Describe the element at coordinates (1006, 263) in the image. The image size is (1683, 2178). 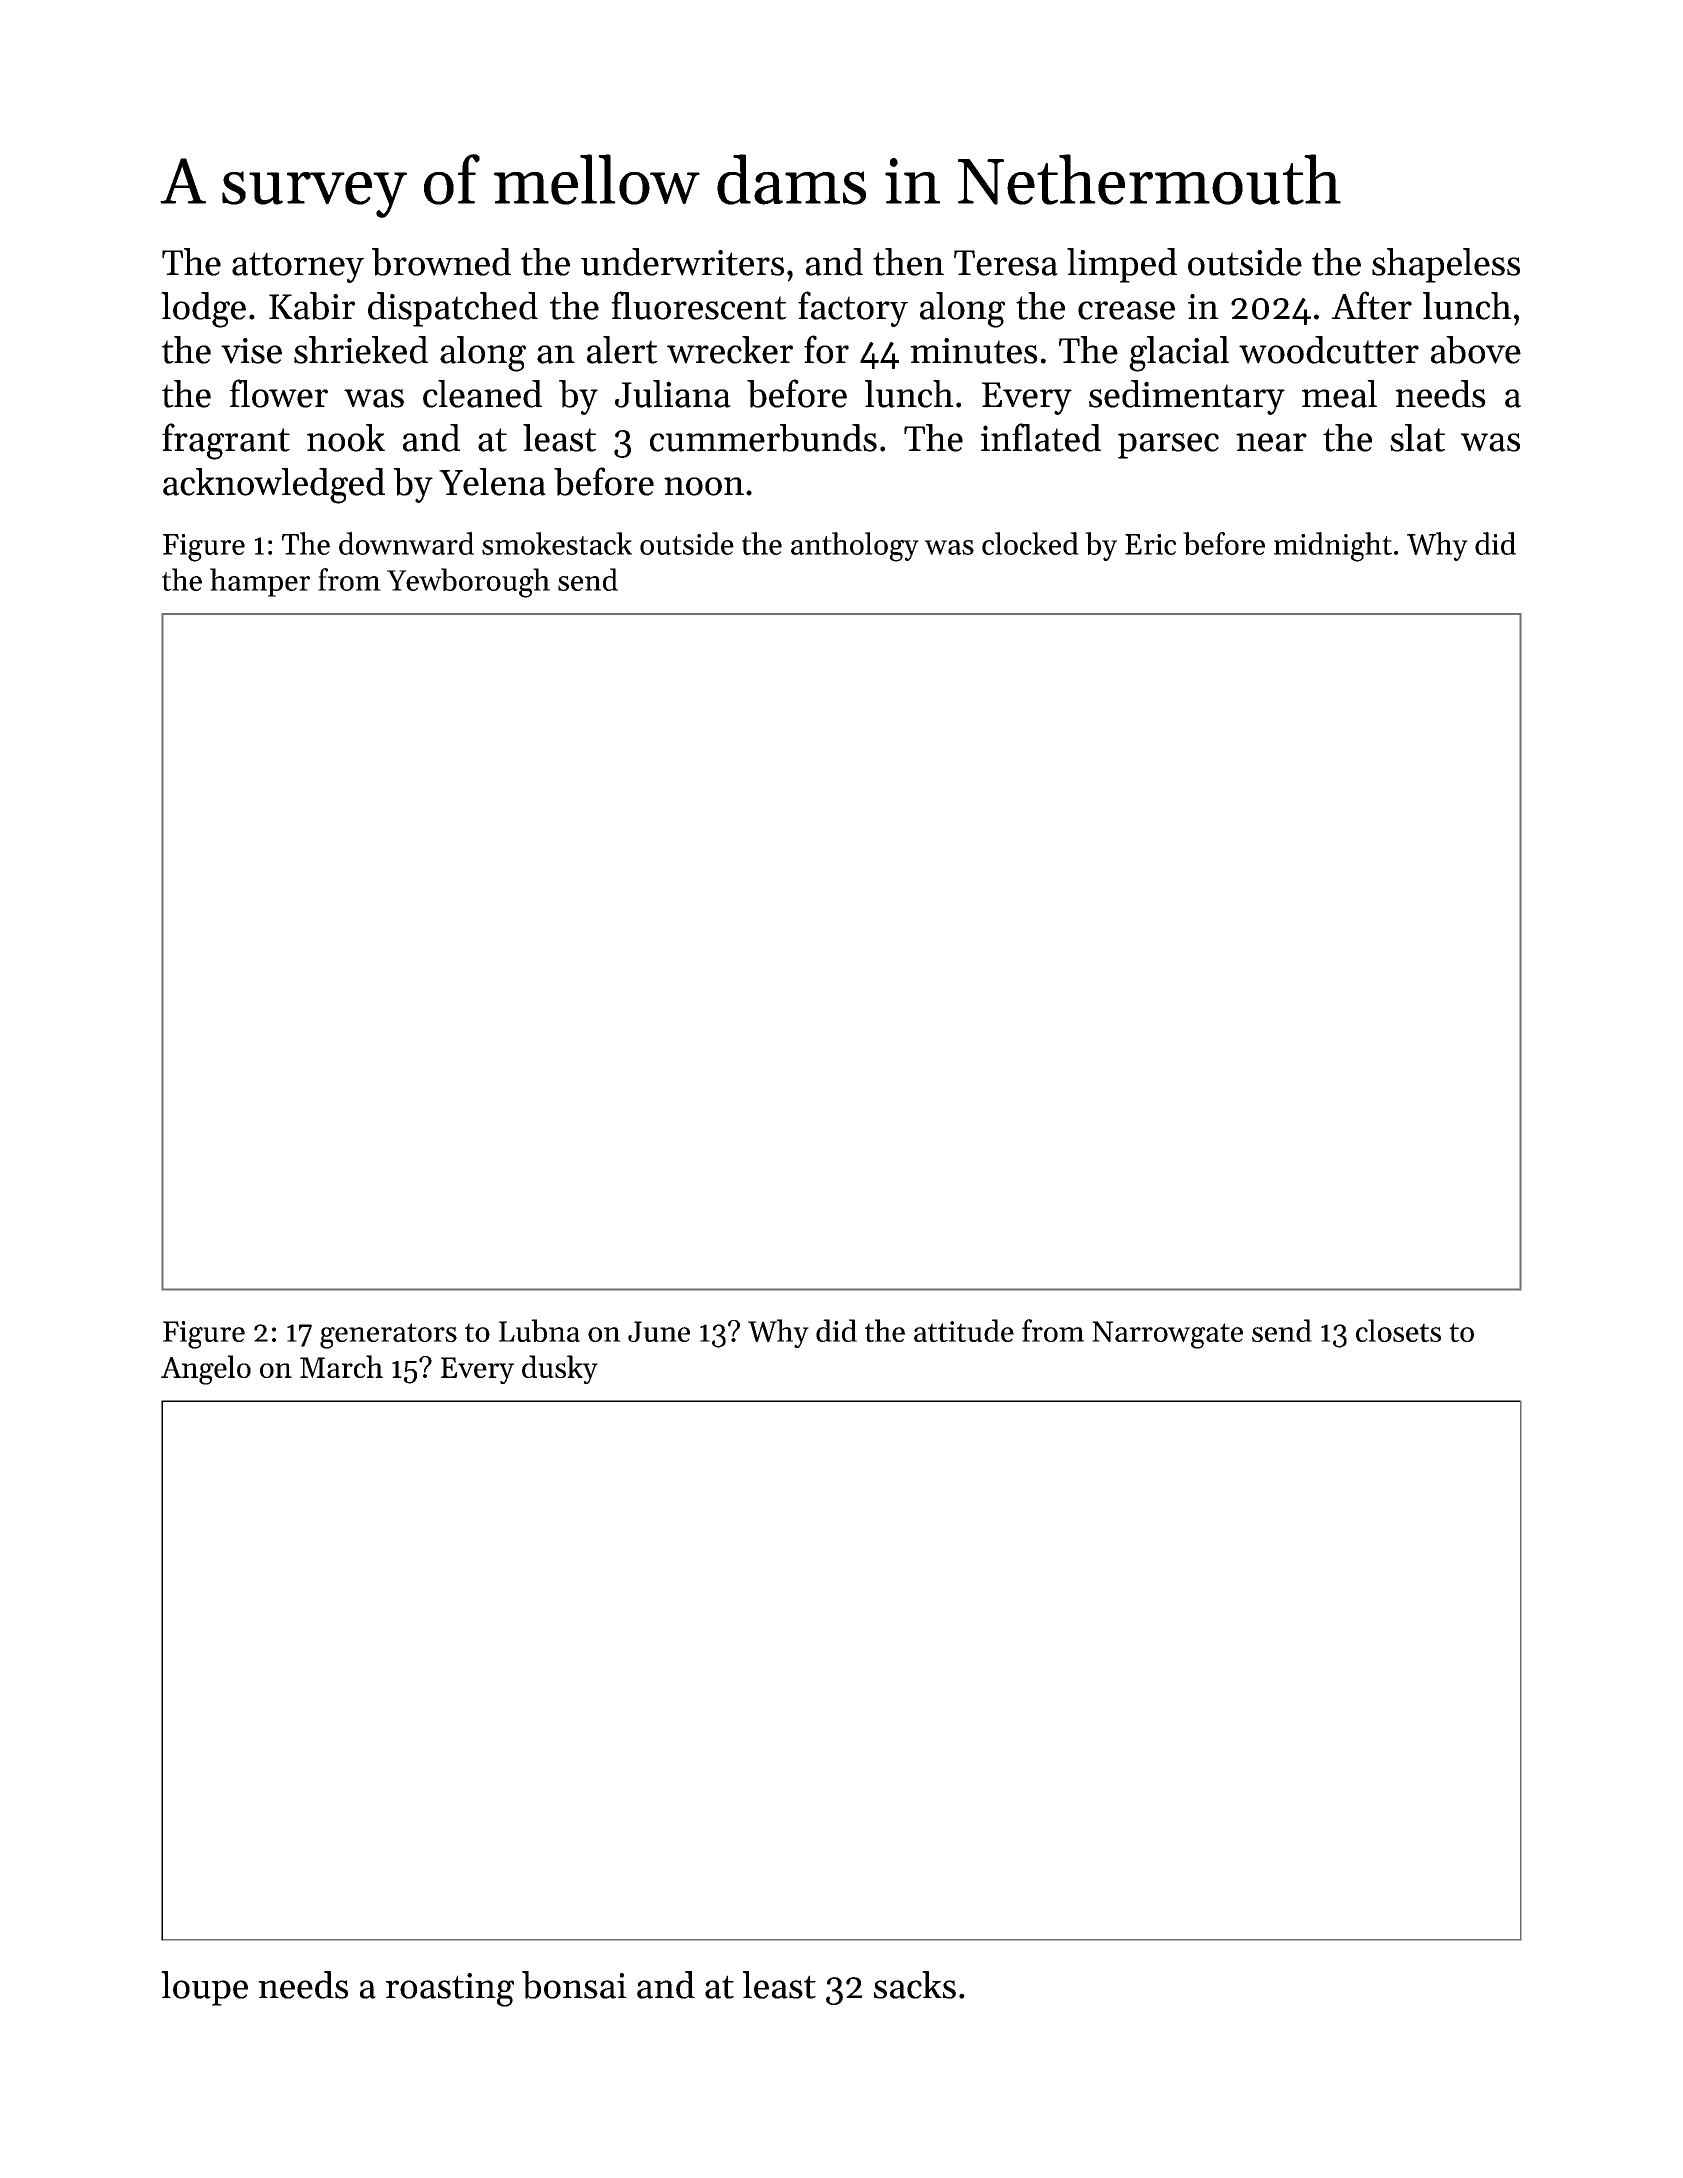
I see `Teresa` at that location.
